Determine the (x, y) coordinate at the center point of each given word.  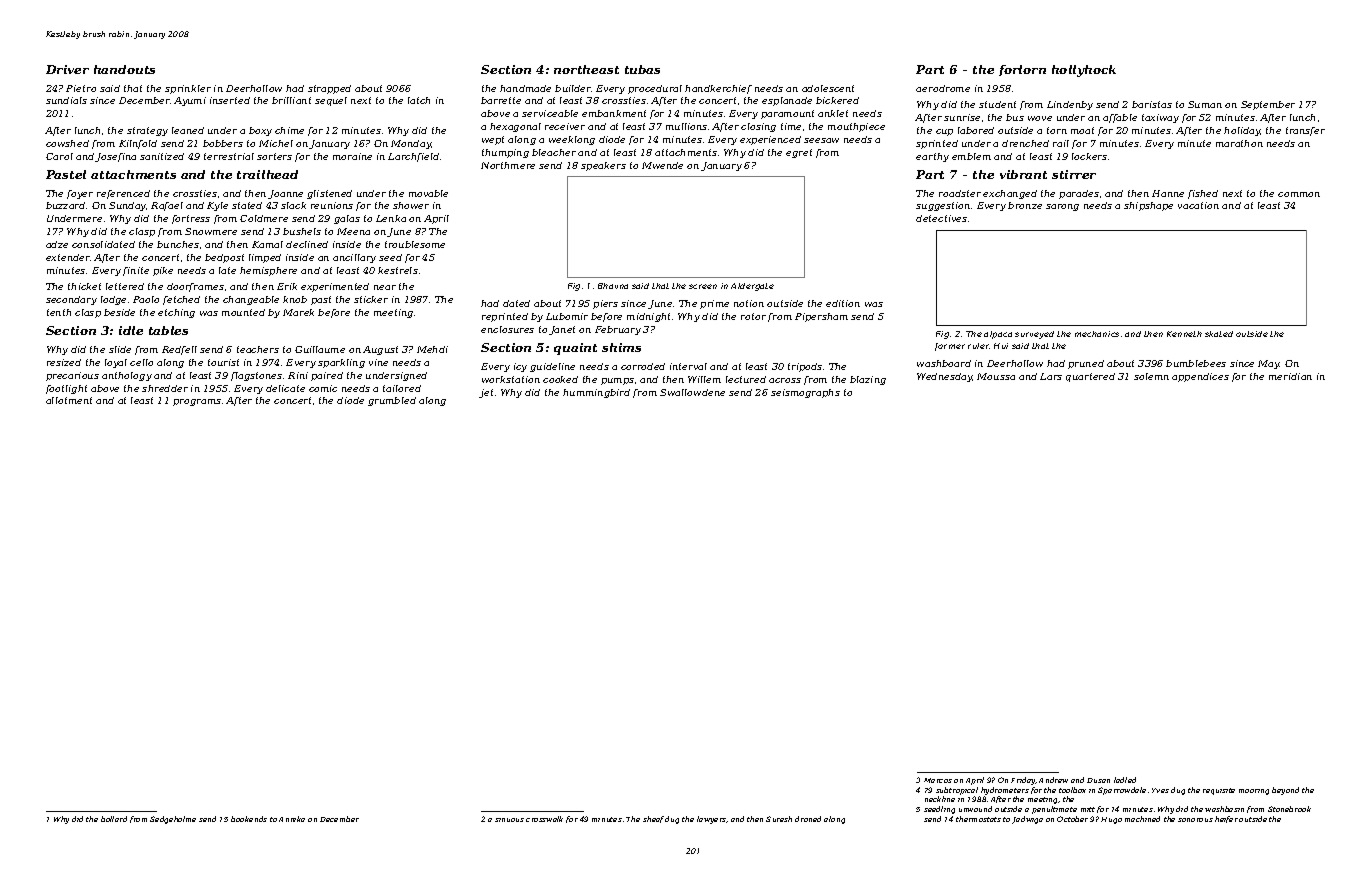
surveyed (1034, 335)
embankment (614, 113)
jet (486, 393)
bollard (114, 819)
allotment (69, 400)
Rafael (167, 206)
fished (1203, 194)
